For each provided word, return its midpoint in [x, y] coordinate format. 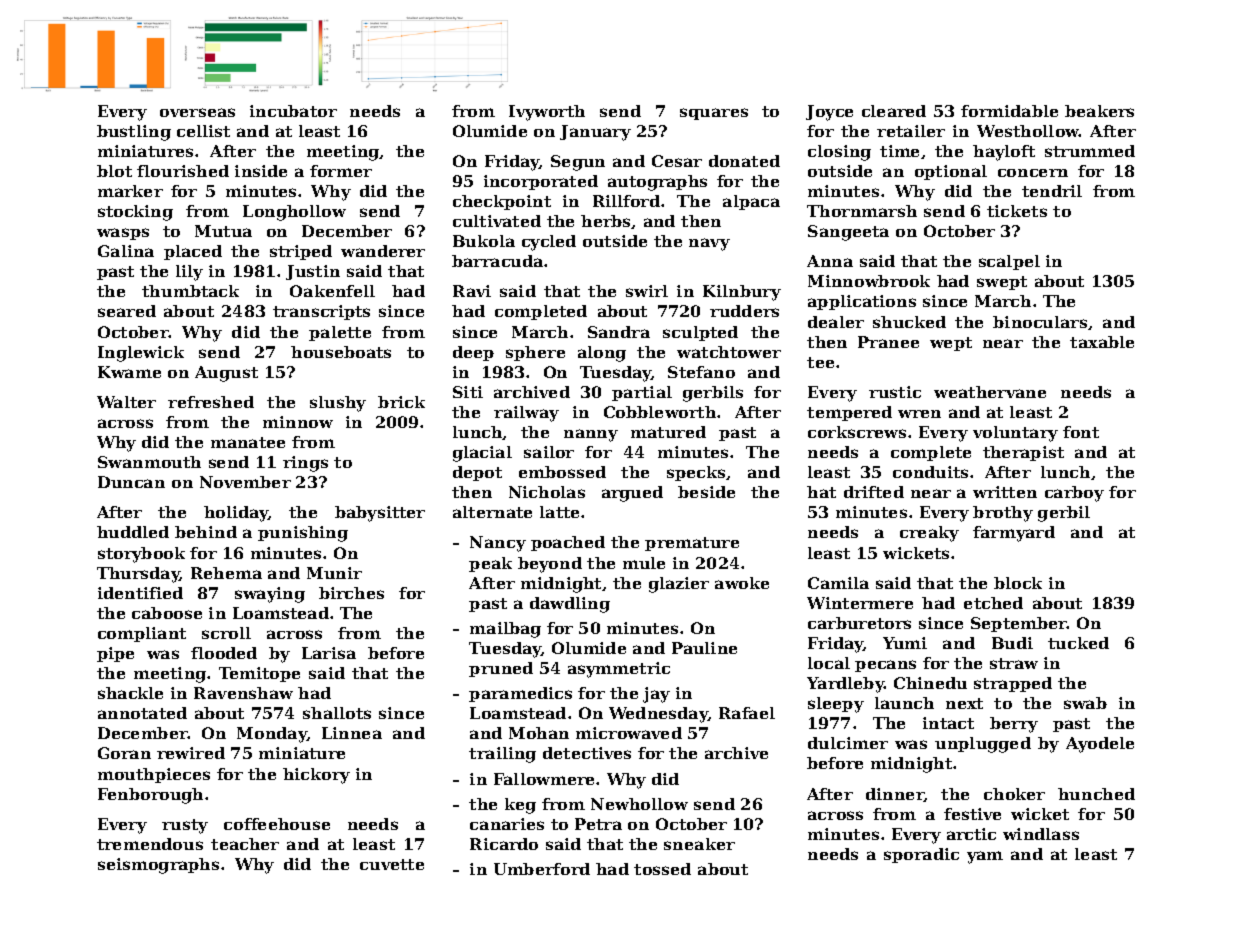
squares [714, 114]
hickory [316, 776]
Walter [126, 402]
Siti [468, 392]
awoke [742, 583]
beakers [1099, 111]
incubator [293, 111]
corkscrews [857, 432]
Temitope [259, 674]
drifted [874, 492]
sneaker [699, 844]
